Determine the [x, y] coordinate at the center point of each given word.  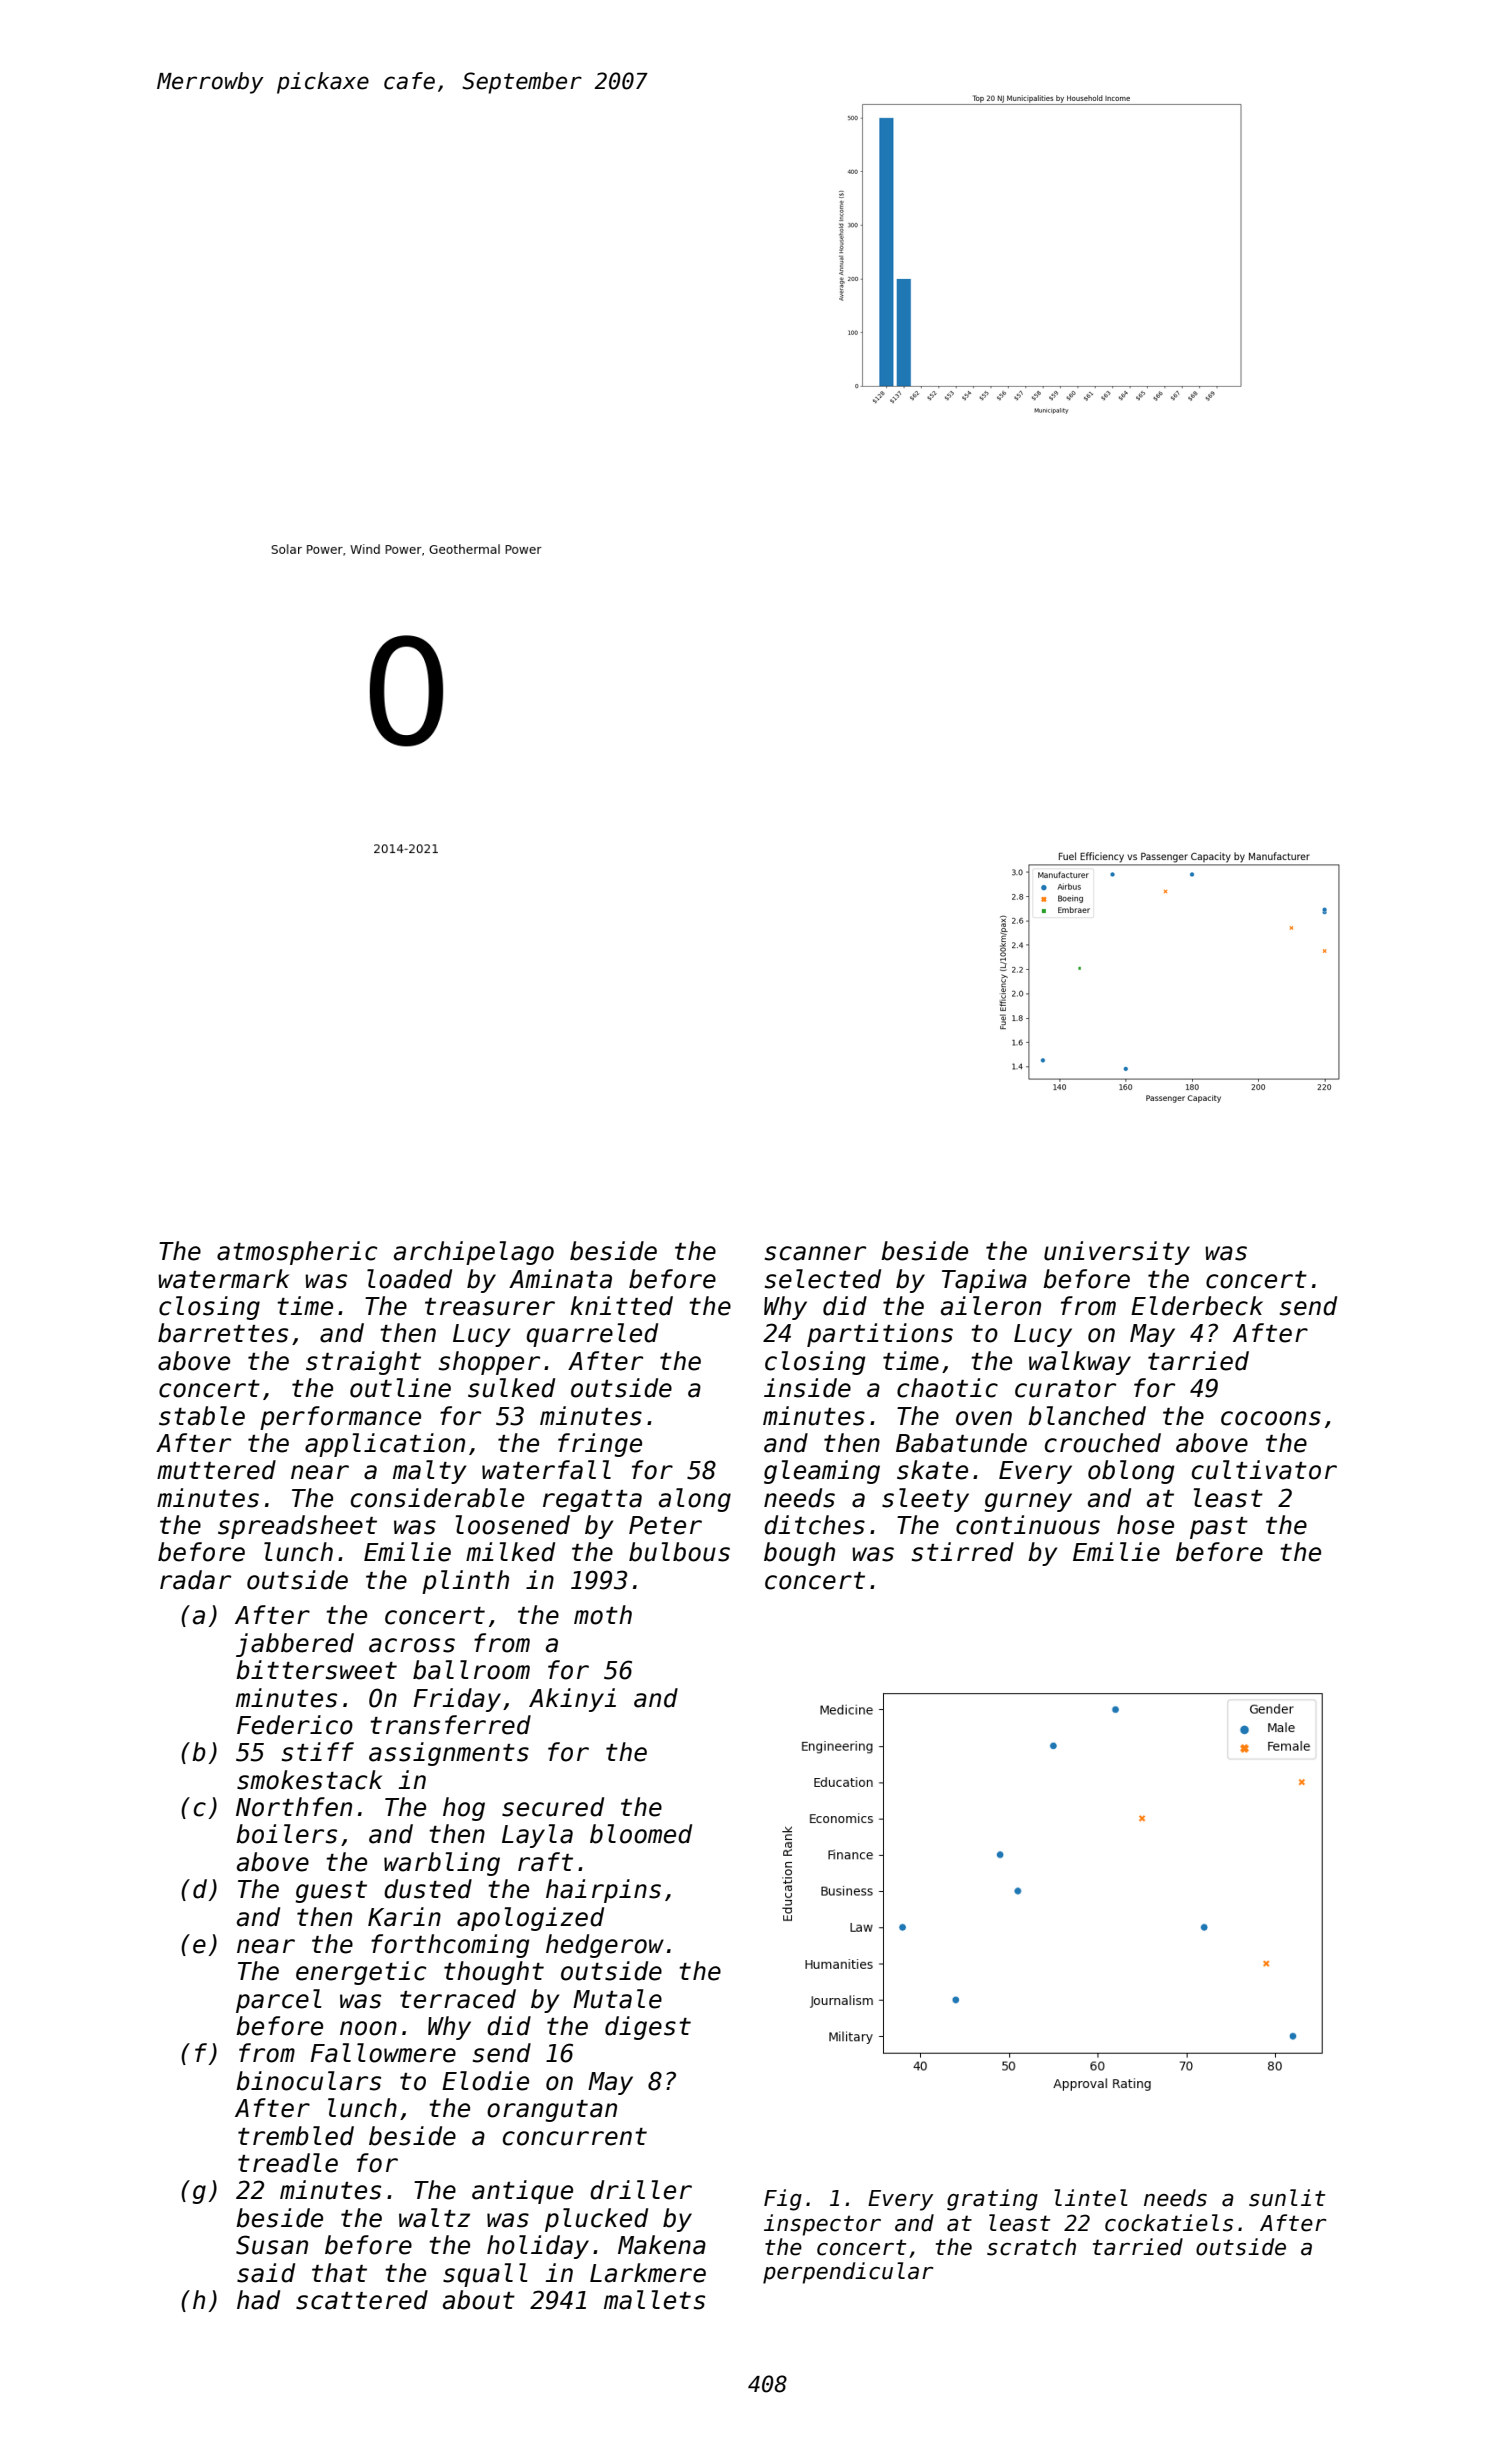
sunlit [1287, 2198]
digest [648, 2028]
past [1219, 1528]
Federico [295, 1725]
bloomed [641, 1834]
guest [331, 1892]
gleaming [822, 1472]
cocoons [1271, 1418]
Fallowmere [383, 2053]
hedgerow [605, 1946]
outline [400, 1388]
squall [485, 2275]
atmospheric [297, 1253]
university [1117, 1253]
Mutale [617, 1999]
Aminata [560, 1279]
